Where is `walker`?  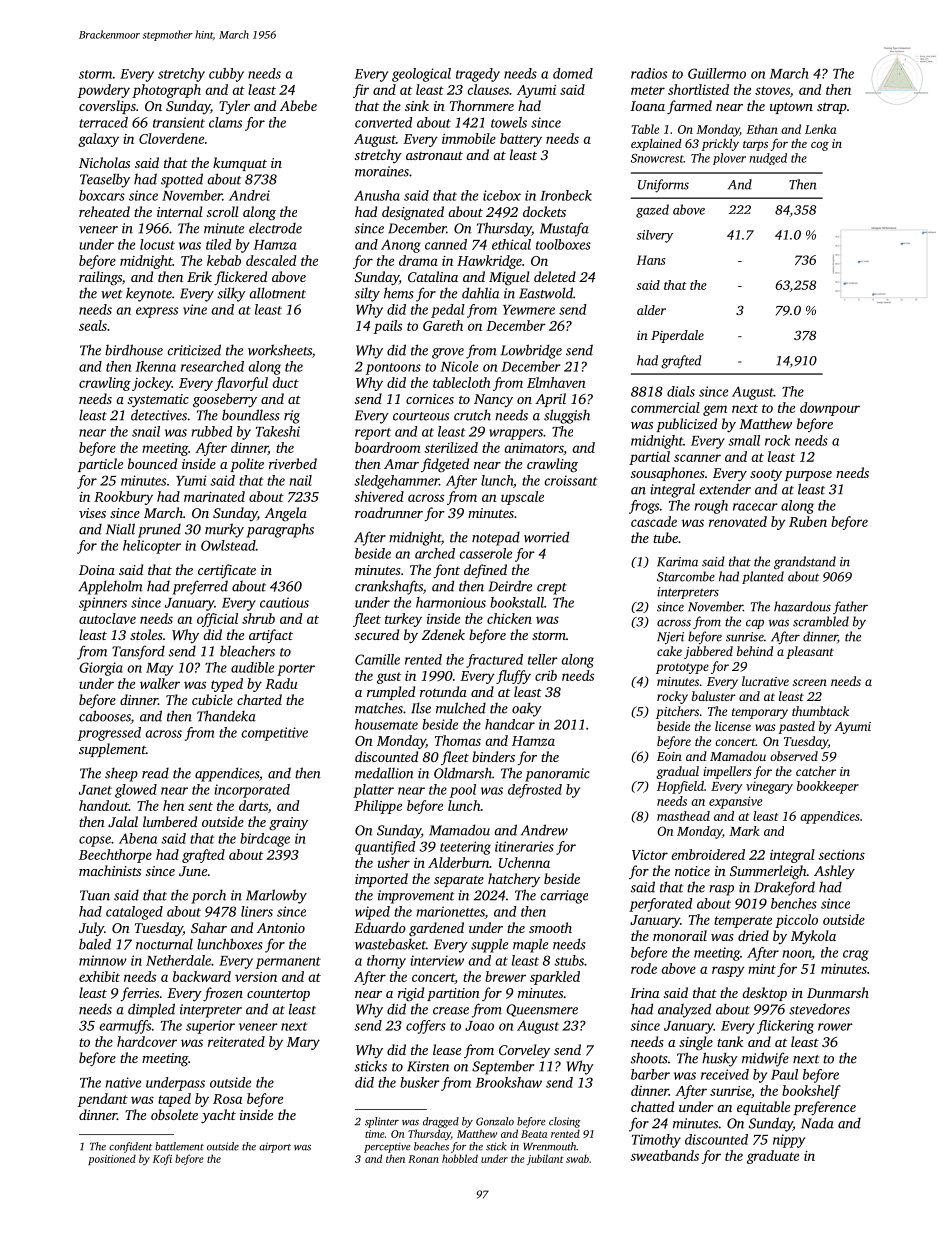 walker is located at coordinates (160, 683).
